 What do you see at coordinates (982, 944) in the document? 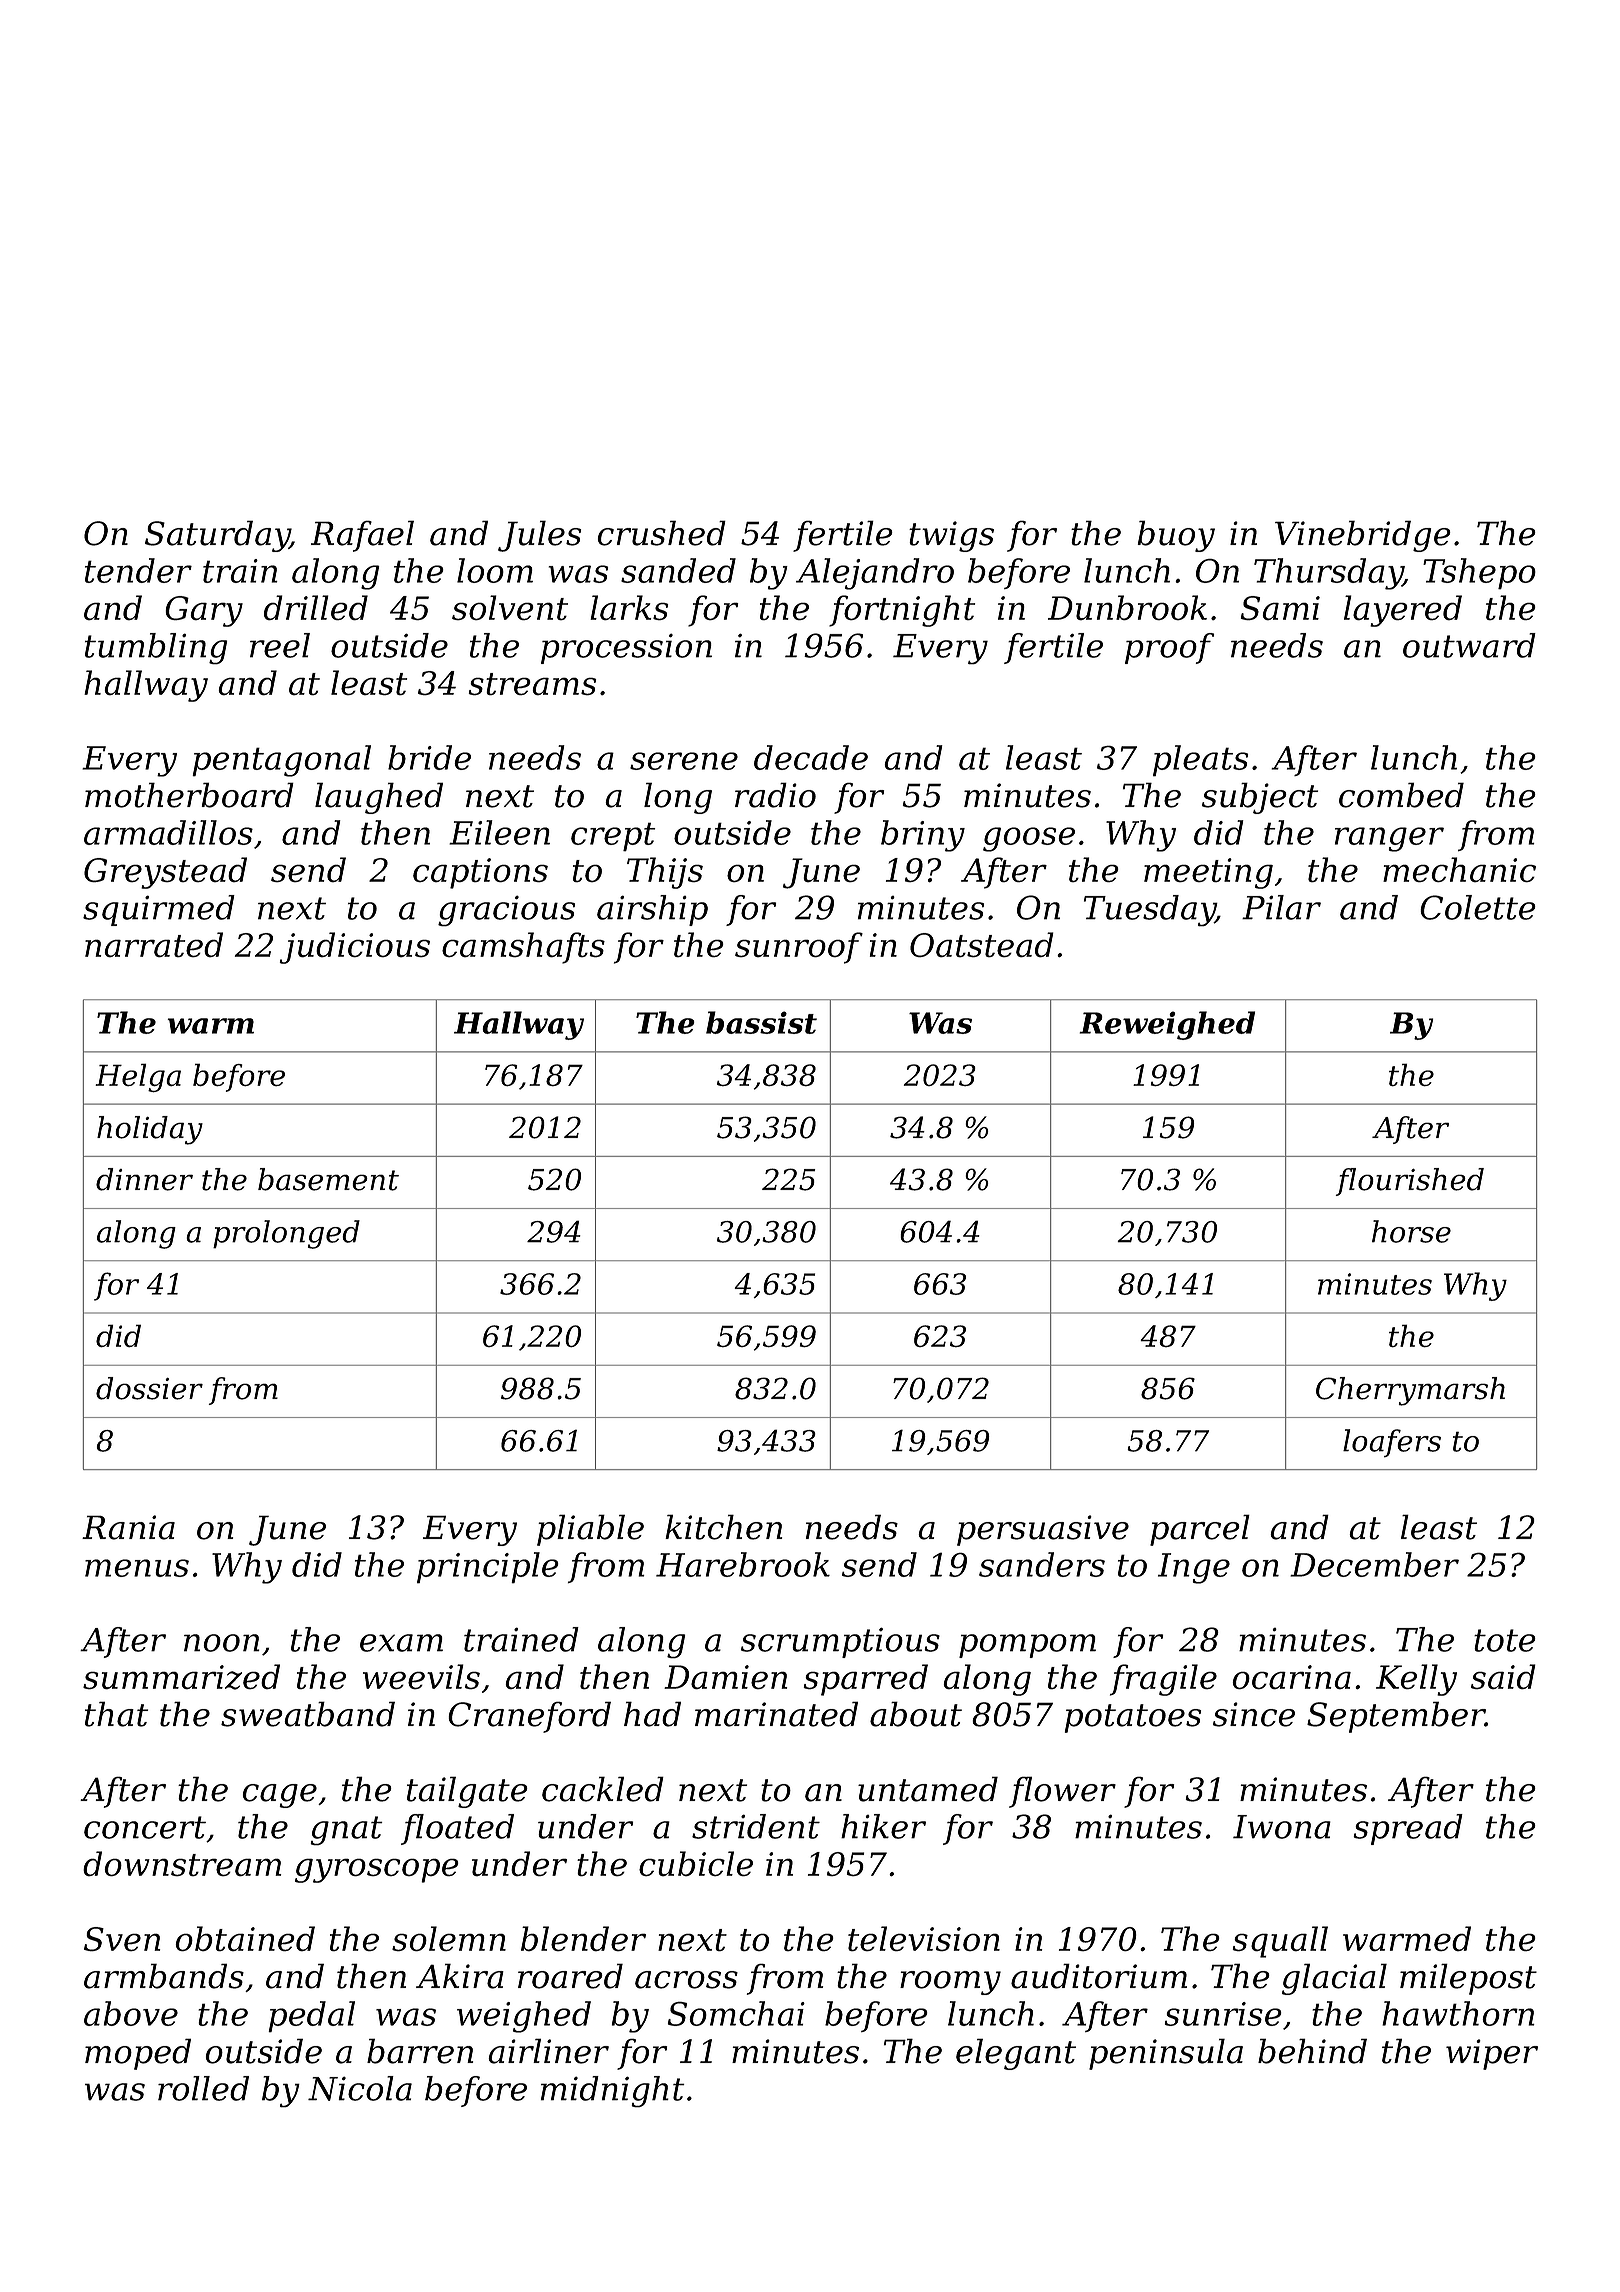
I see `Oatstead` at bounding box center [982, 944].
